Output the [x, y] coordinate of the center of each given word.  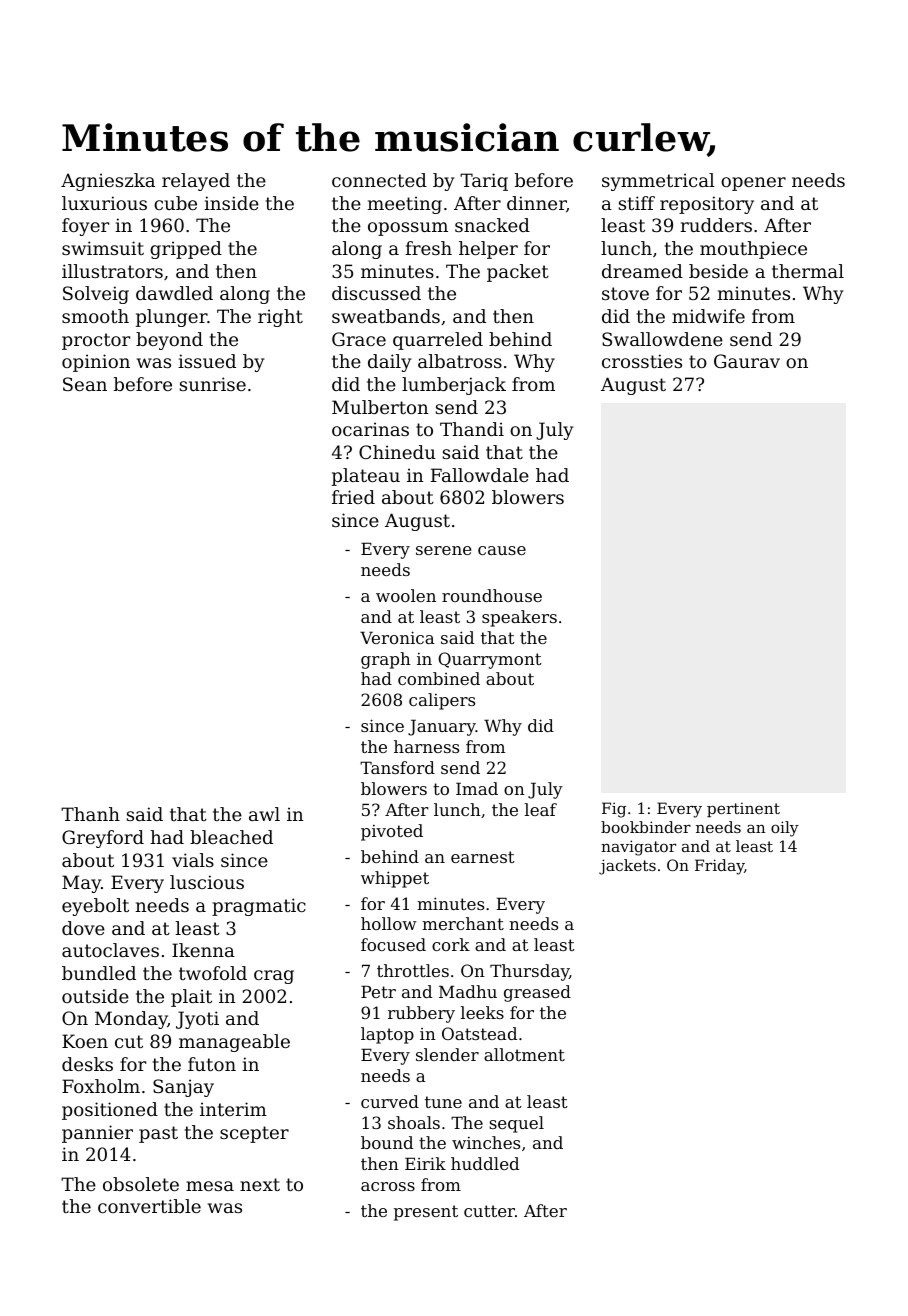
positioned [110, 1111]
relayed [196, 182]
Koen [85, 1041]
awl [264, 814]
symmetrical [658, 182]
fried [353, 497]
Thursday [529, 972]
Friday [719, 867]
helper [488, 250]
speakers [519, 618]
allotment [524, 1054]
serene [444, 550]
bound [387, 1142]
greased [537, 993]
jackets [627, 867]
